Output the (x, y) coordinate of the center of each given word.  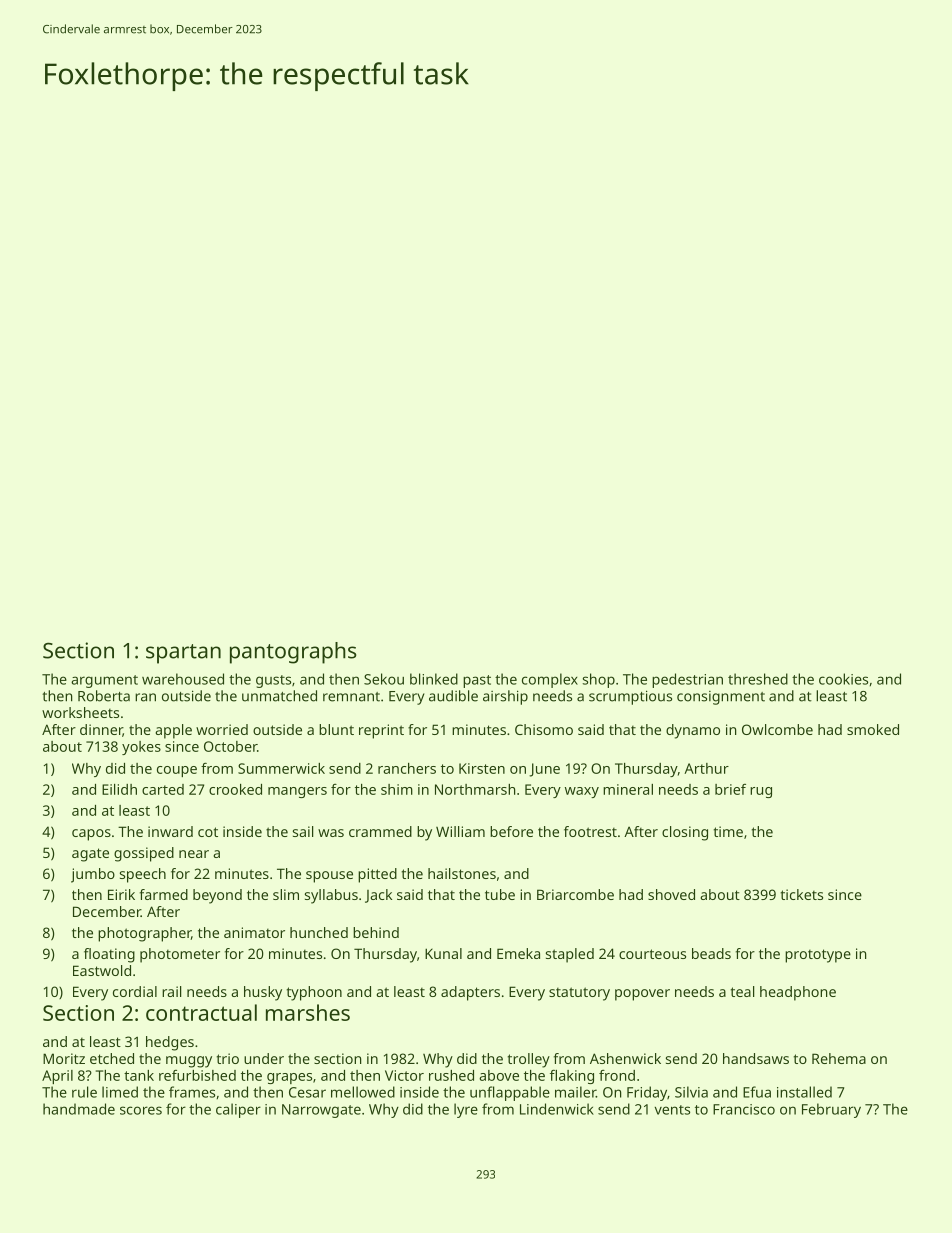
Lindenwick (557, 1109)
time (728, 831)
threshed (758, 679)
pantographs (293, 653)
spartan (183, 654)
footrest (590, 831)
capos (91, 835)
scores (141, 1110)
